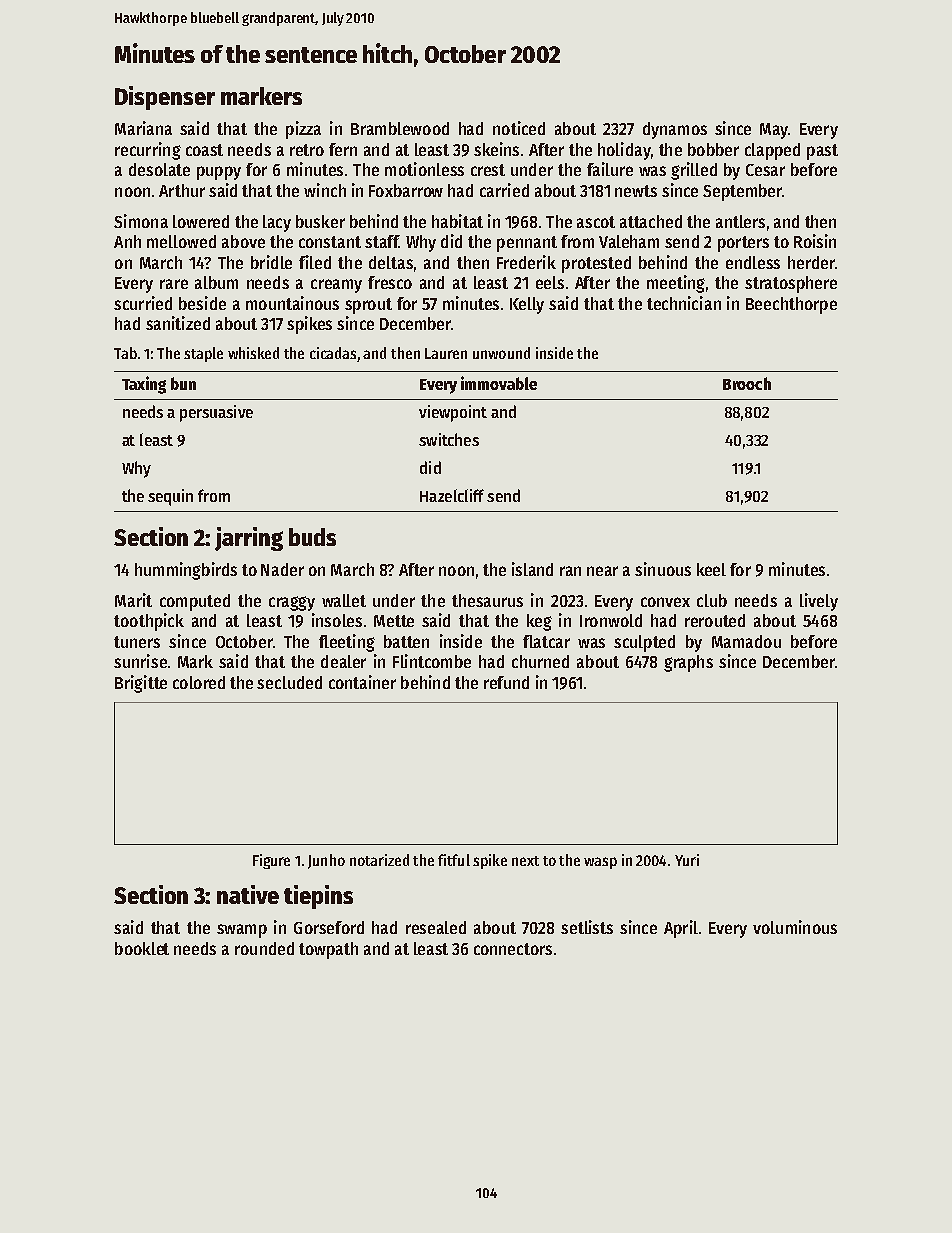 Image resolution: width=952 pixels, height=1233 pixels. I want to click on keel, so click(711, 569).
